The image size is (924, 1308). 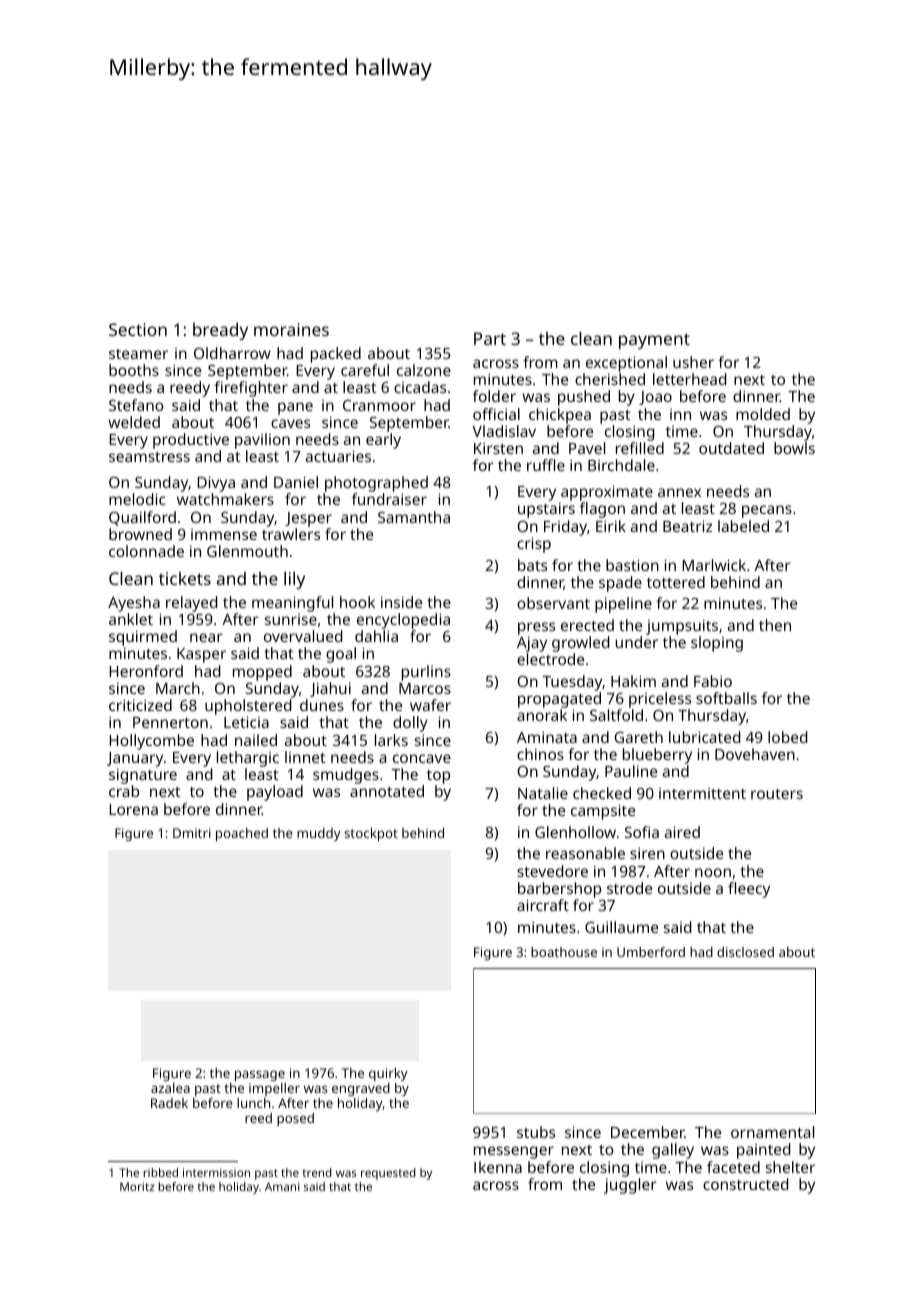 I want to click on passage, so click(x=260, y=1075).
